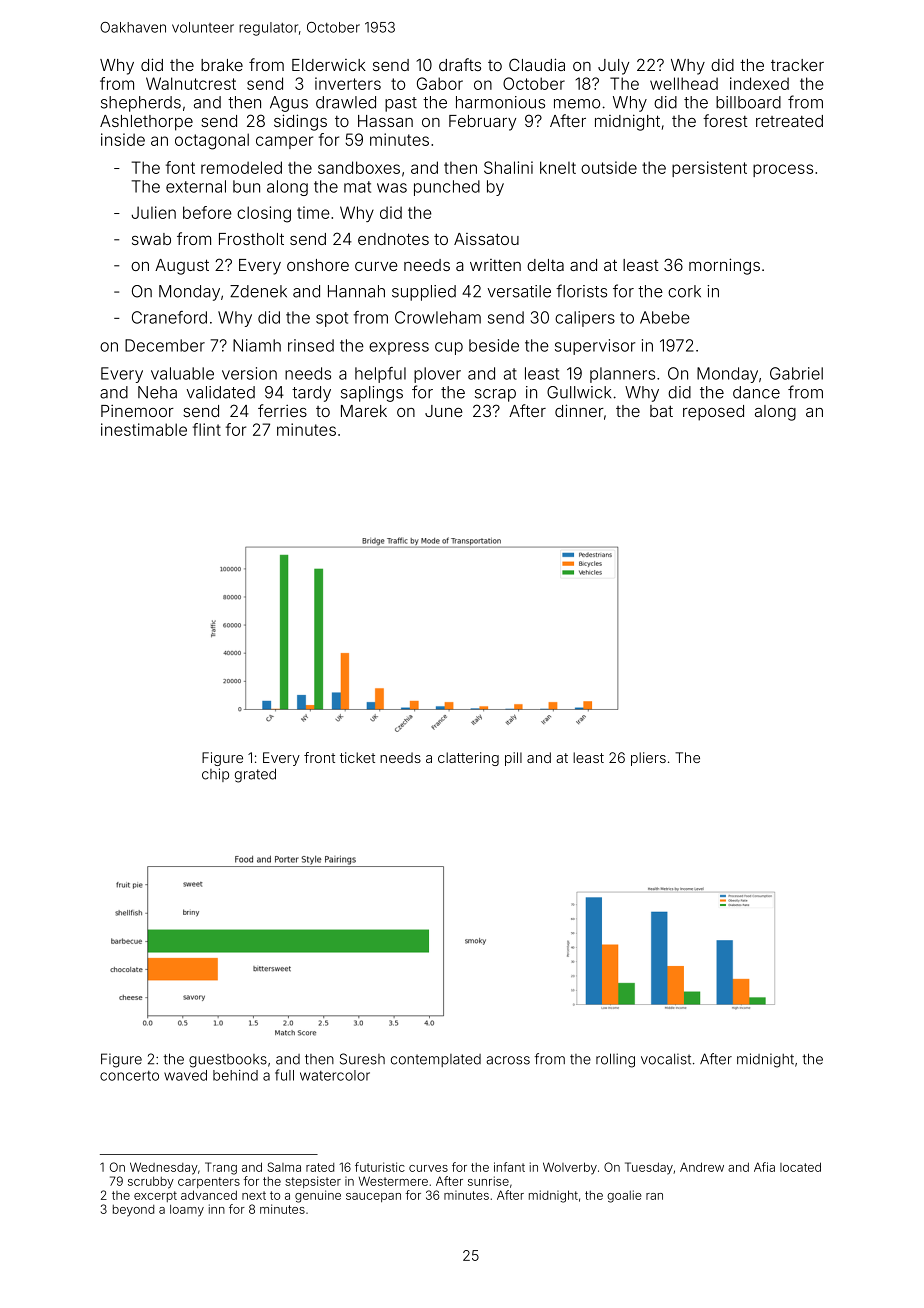 This image has height=1308, width=924. I want to click on chip, so click(215, 775).
